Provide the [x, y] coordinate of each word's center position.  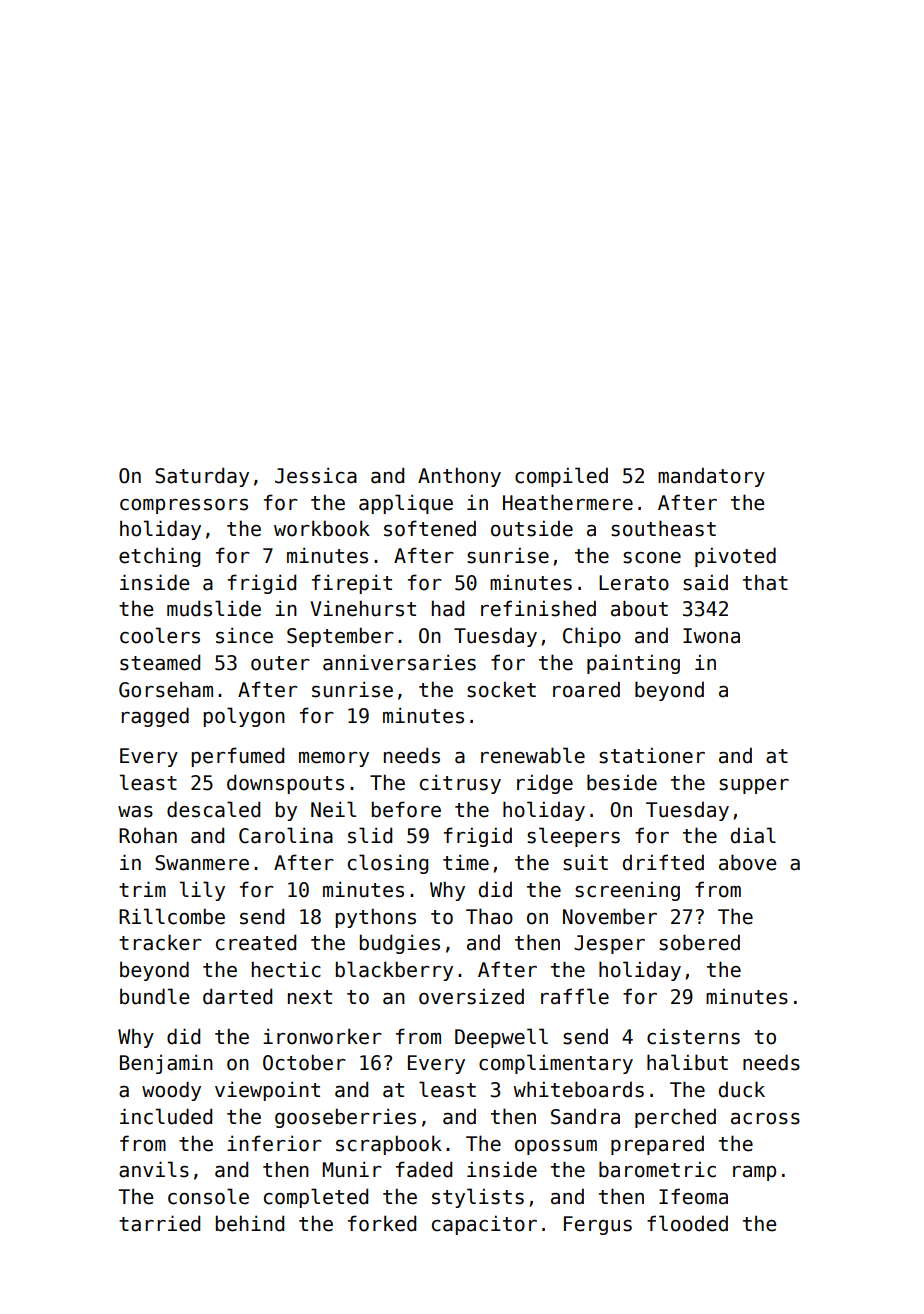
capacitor [484, 1225]
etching [159, 557]
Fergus [598, 1225]
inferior [274, 1143]
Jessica [316, 475]
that [765, 582]
